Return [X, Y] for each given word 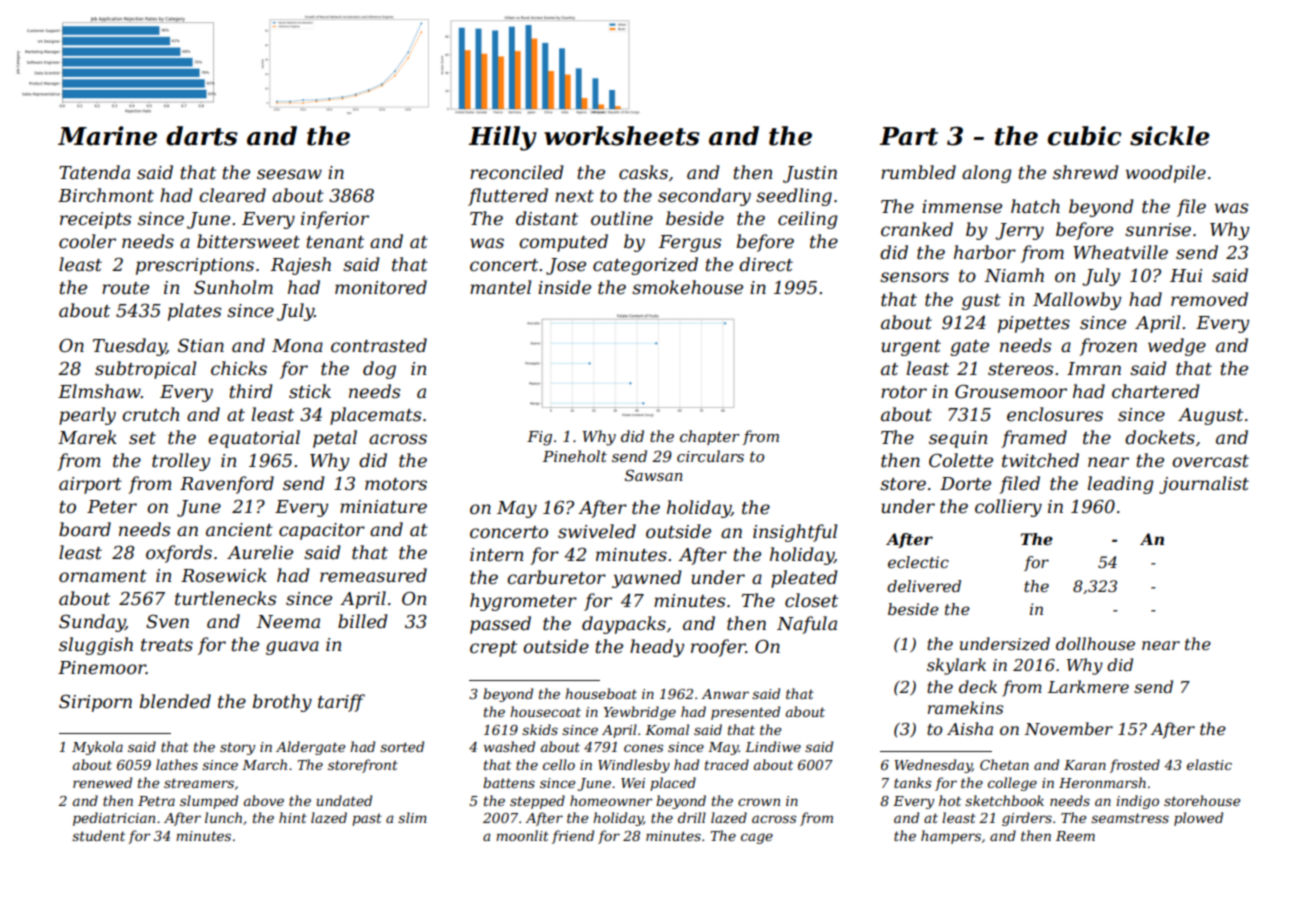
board [85, 529]
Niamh [1014, 275]
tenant [335, 242]
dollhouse [1095, 643]
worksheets [622, 136]
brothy [282, 703]
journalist [1204, 485]
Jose [566, 266]
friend [573, 837]
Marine [107, 136]
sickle [1170, 136]
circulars [710, 456]
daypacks [624, 625]
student [98, 835]
